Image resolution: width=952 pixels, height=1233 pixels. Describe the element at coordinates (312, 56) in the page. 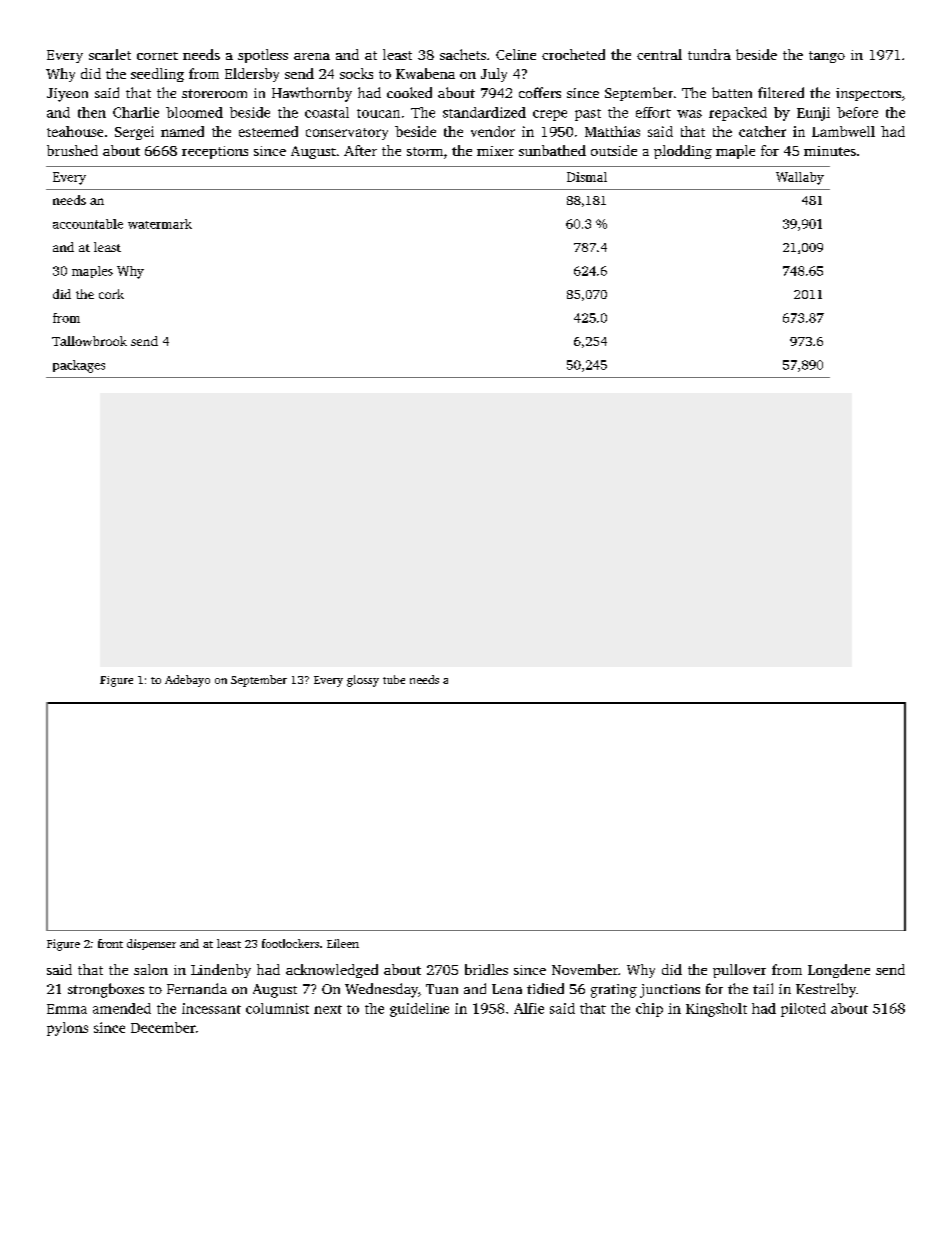

I see `arena` at that location.
